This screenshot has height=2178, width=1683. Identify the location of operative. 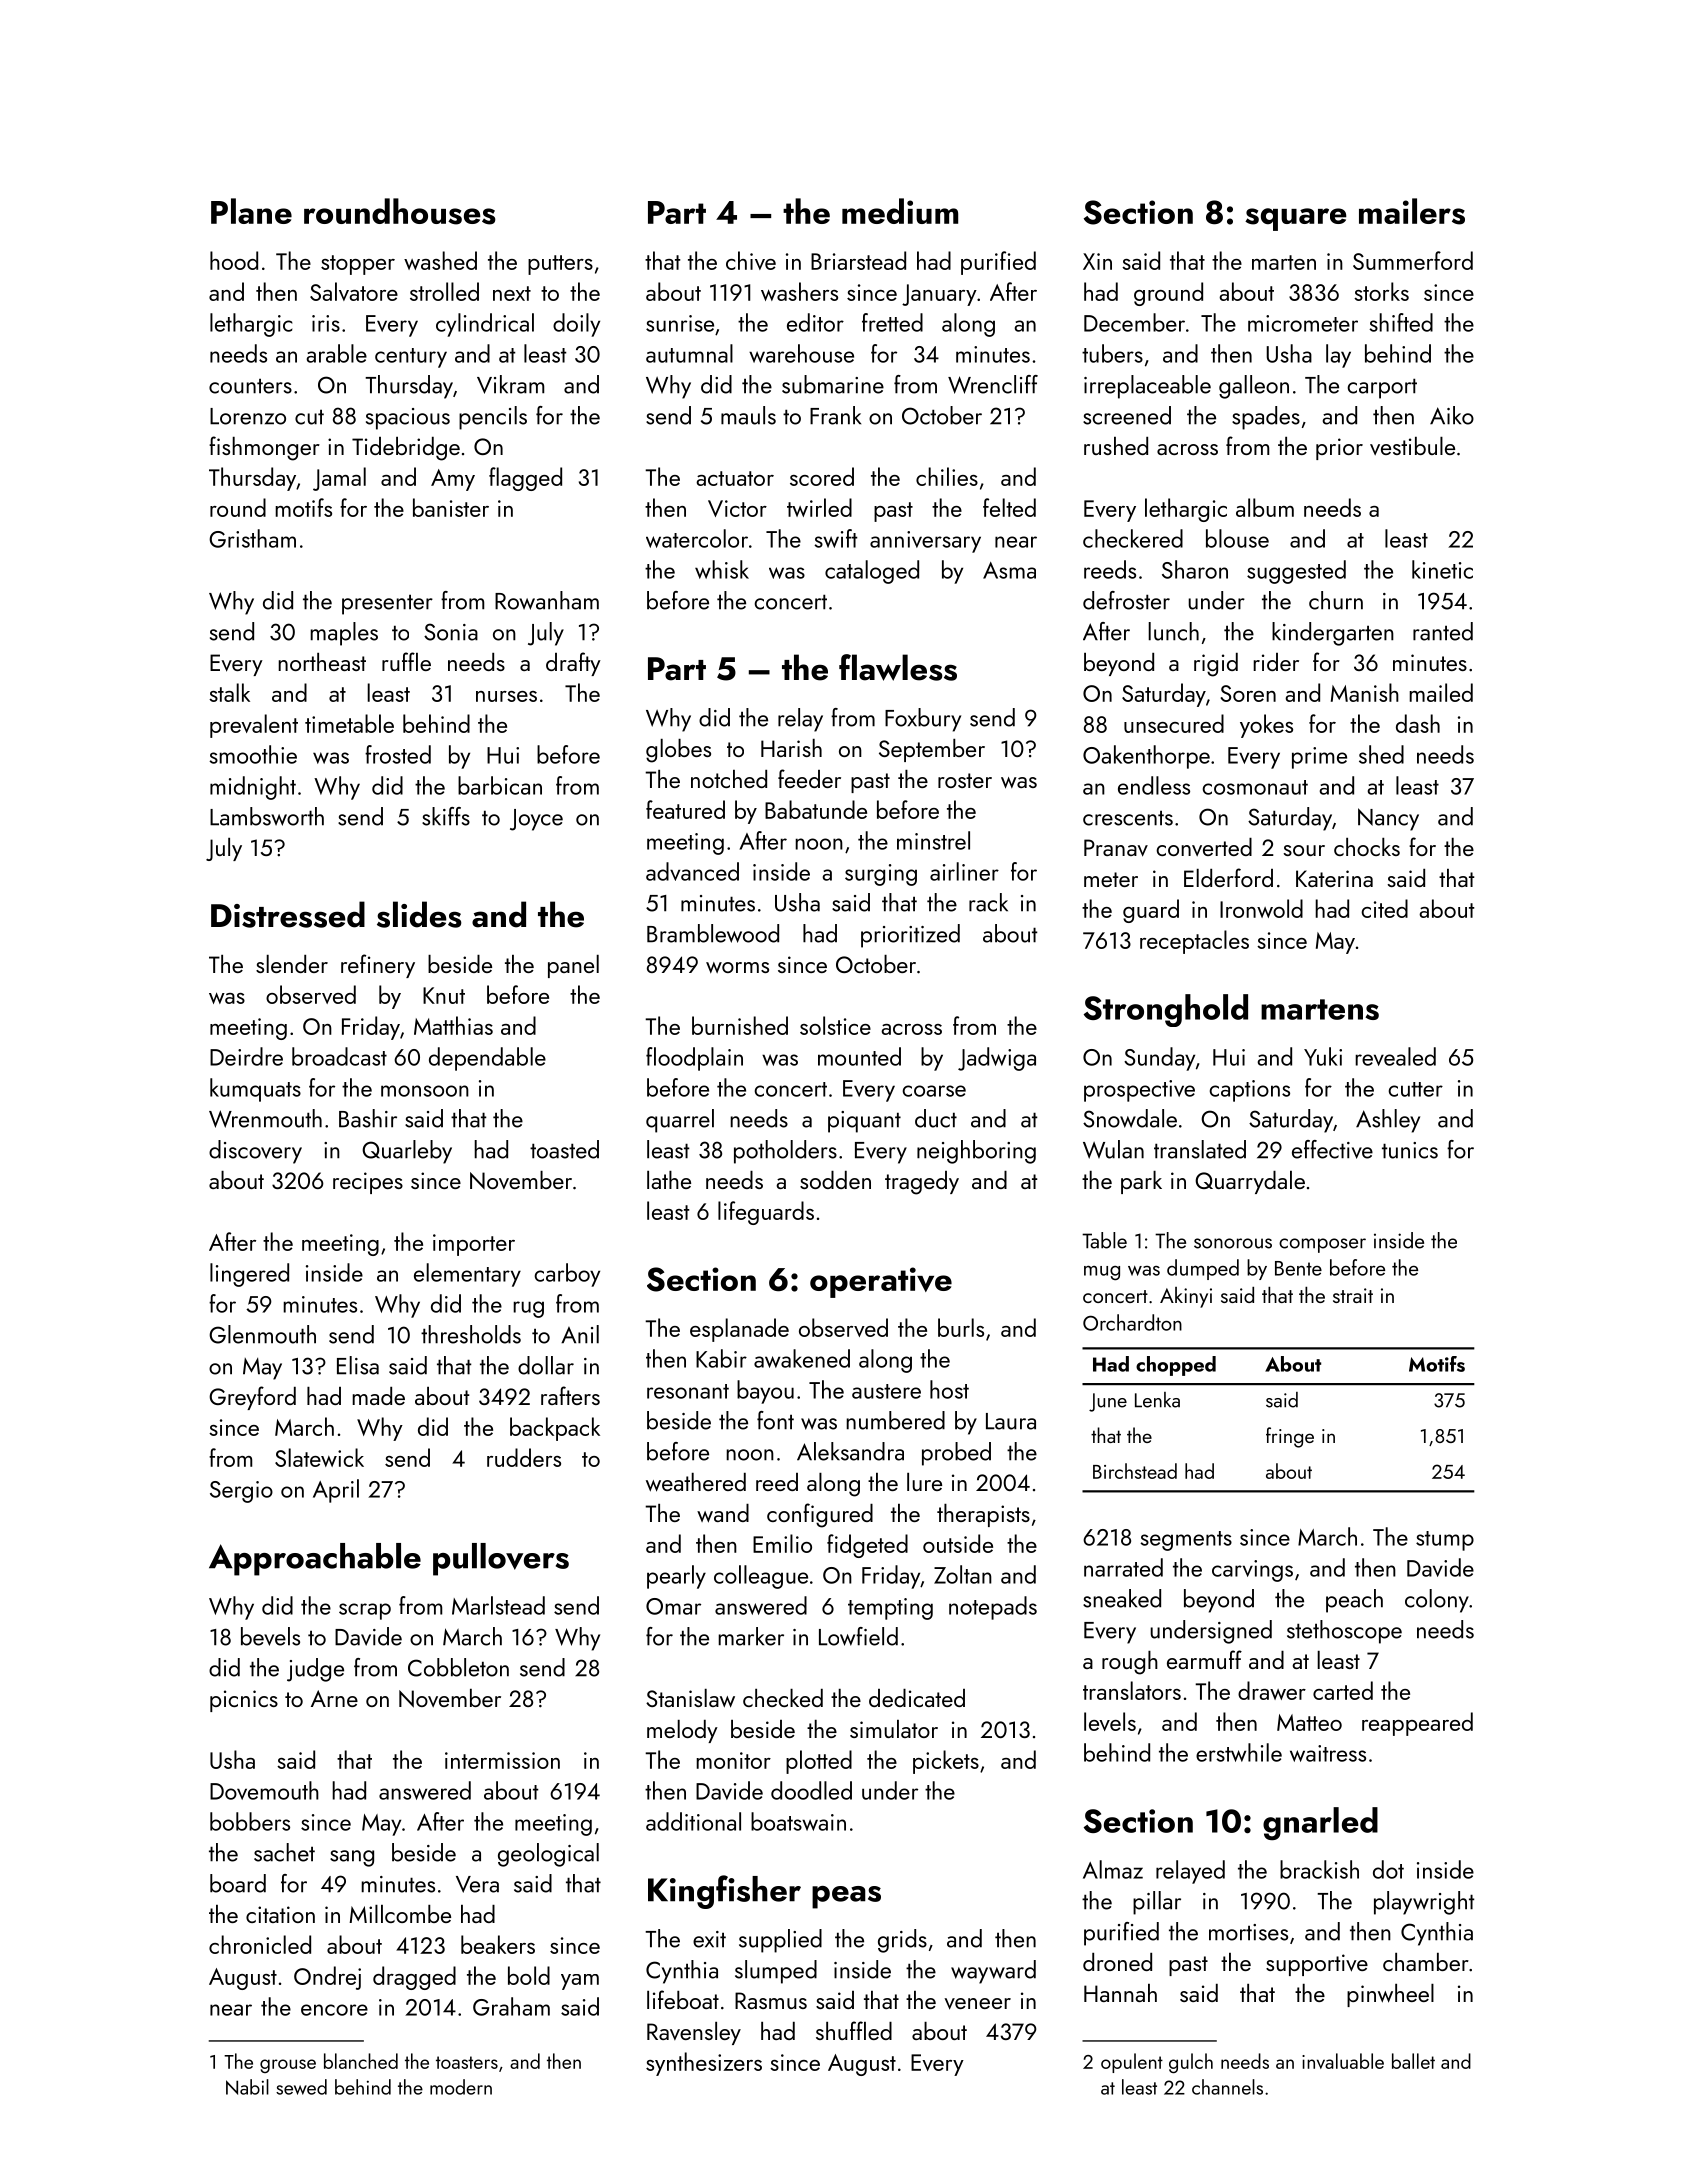
(881, 1282).
